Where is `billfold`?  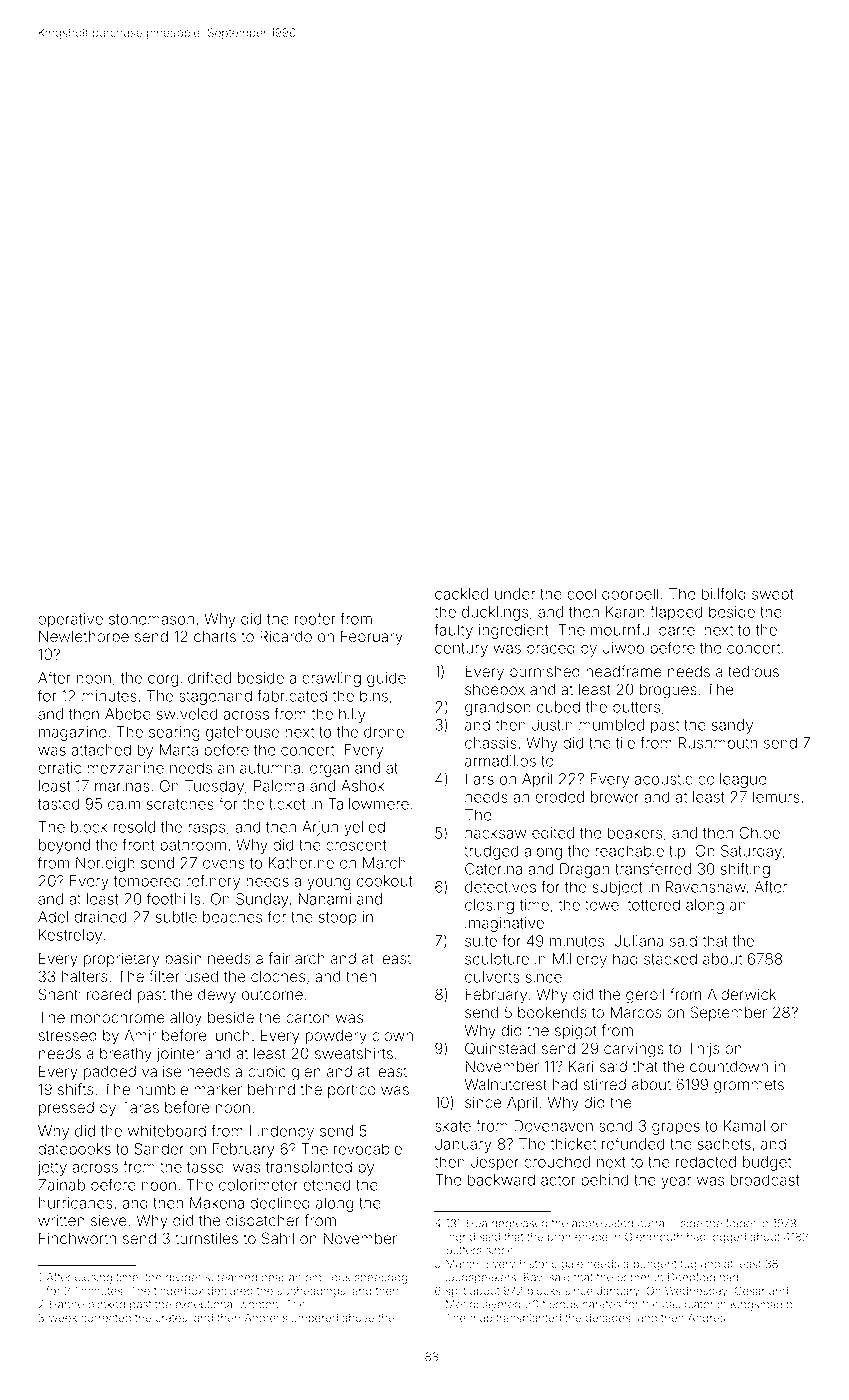
billfold is located at coordinates (724, 593).
